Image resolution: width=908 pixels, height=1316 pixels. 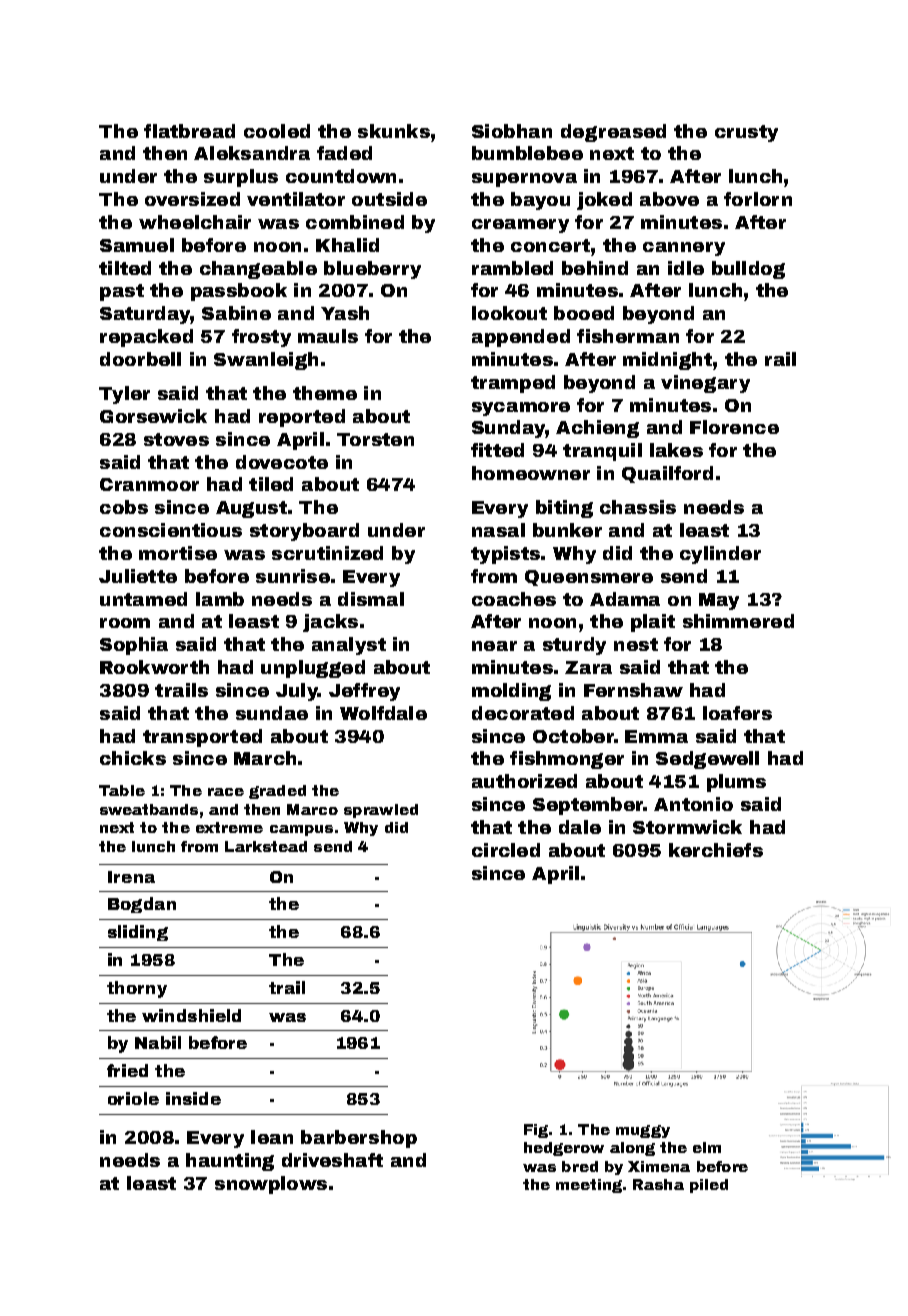 I want to click on hedgerow, so click(x=564, y=1149).
